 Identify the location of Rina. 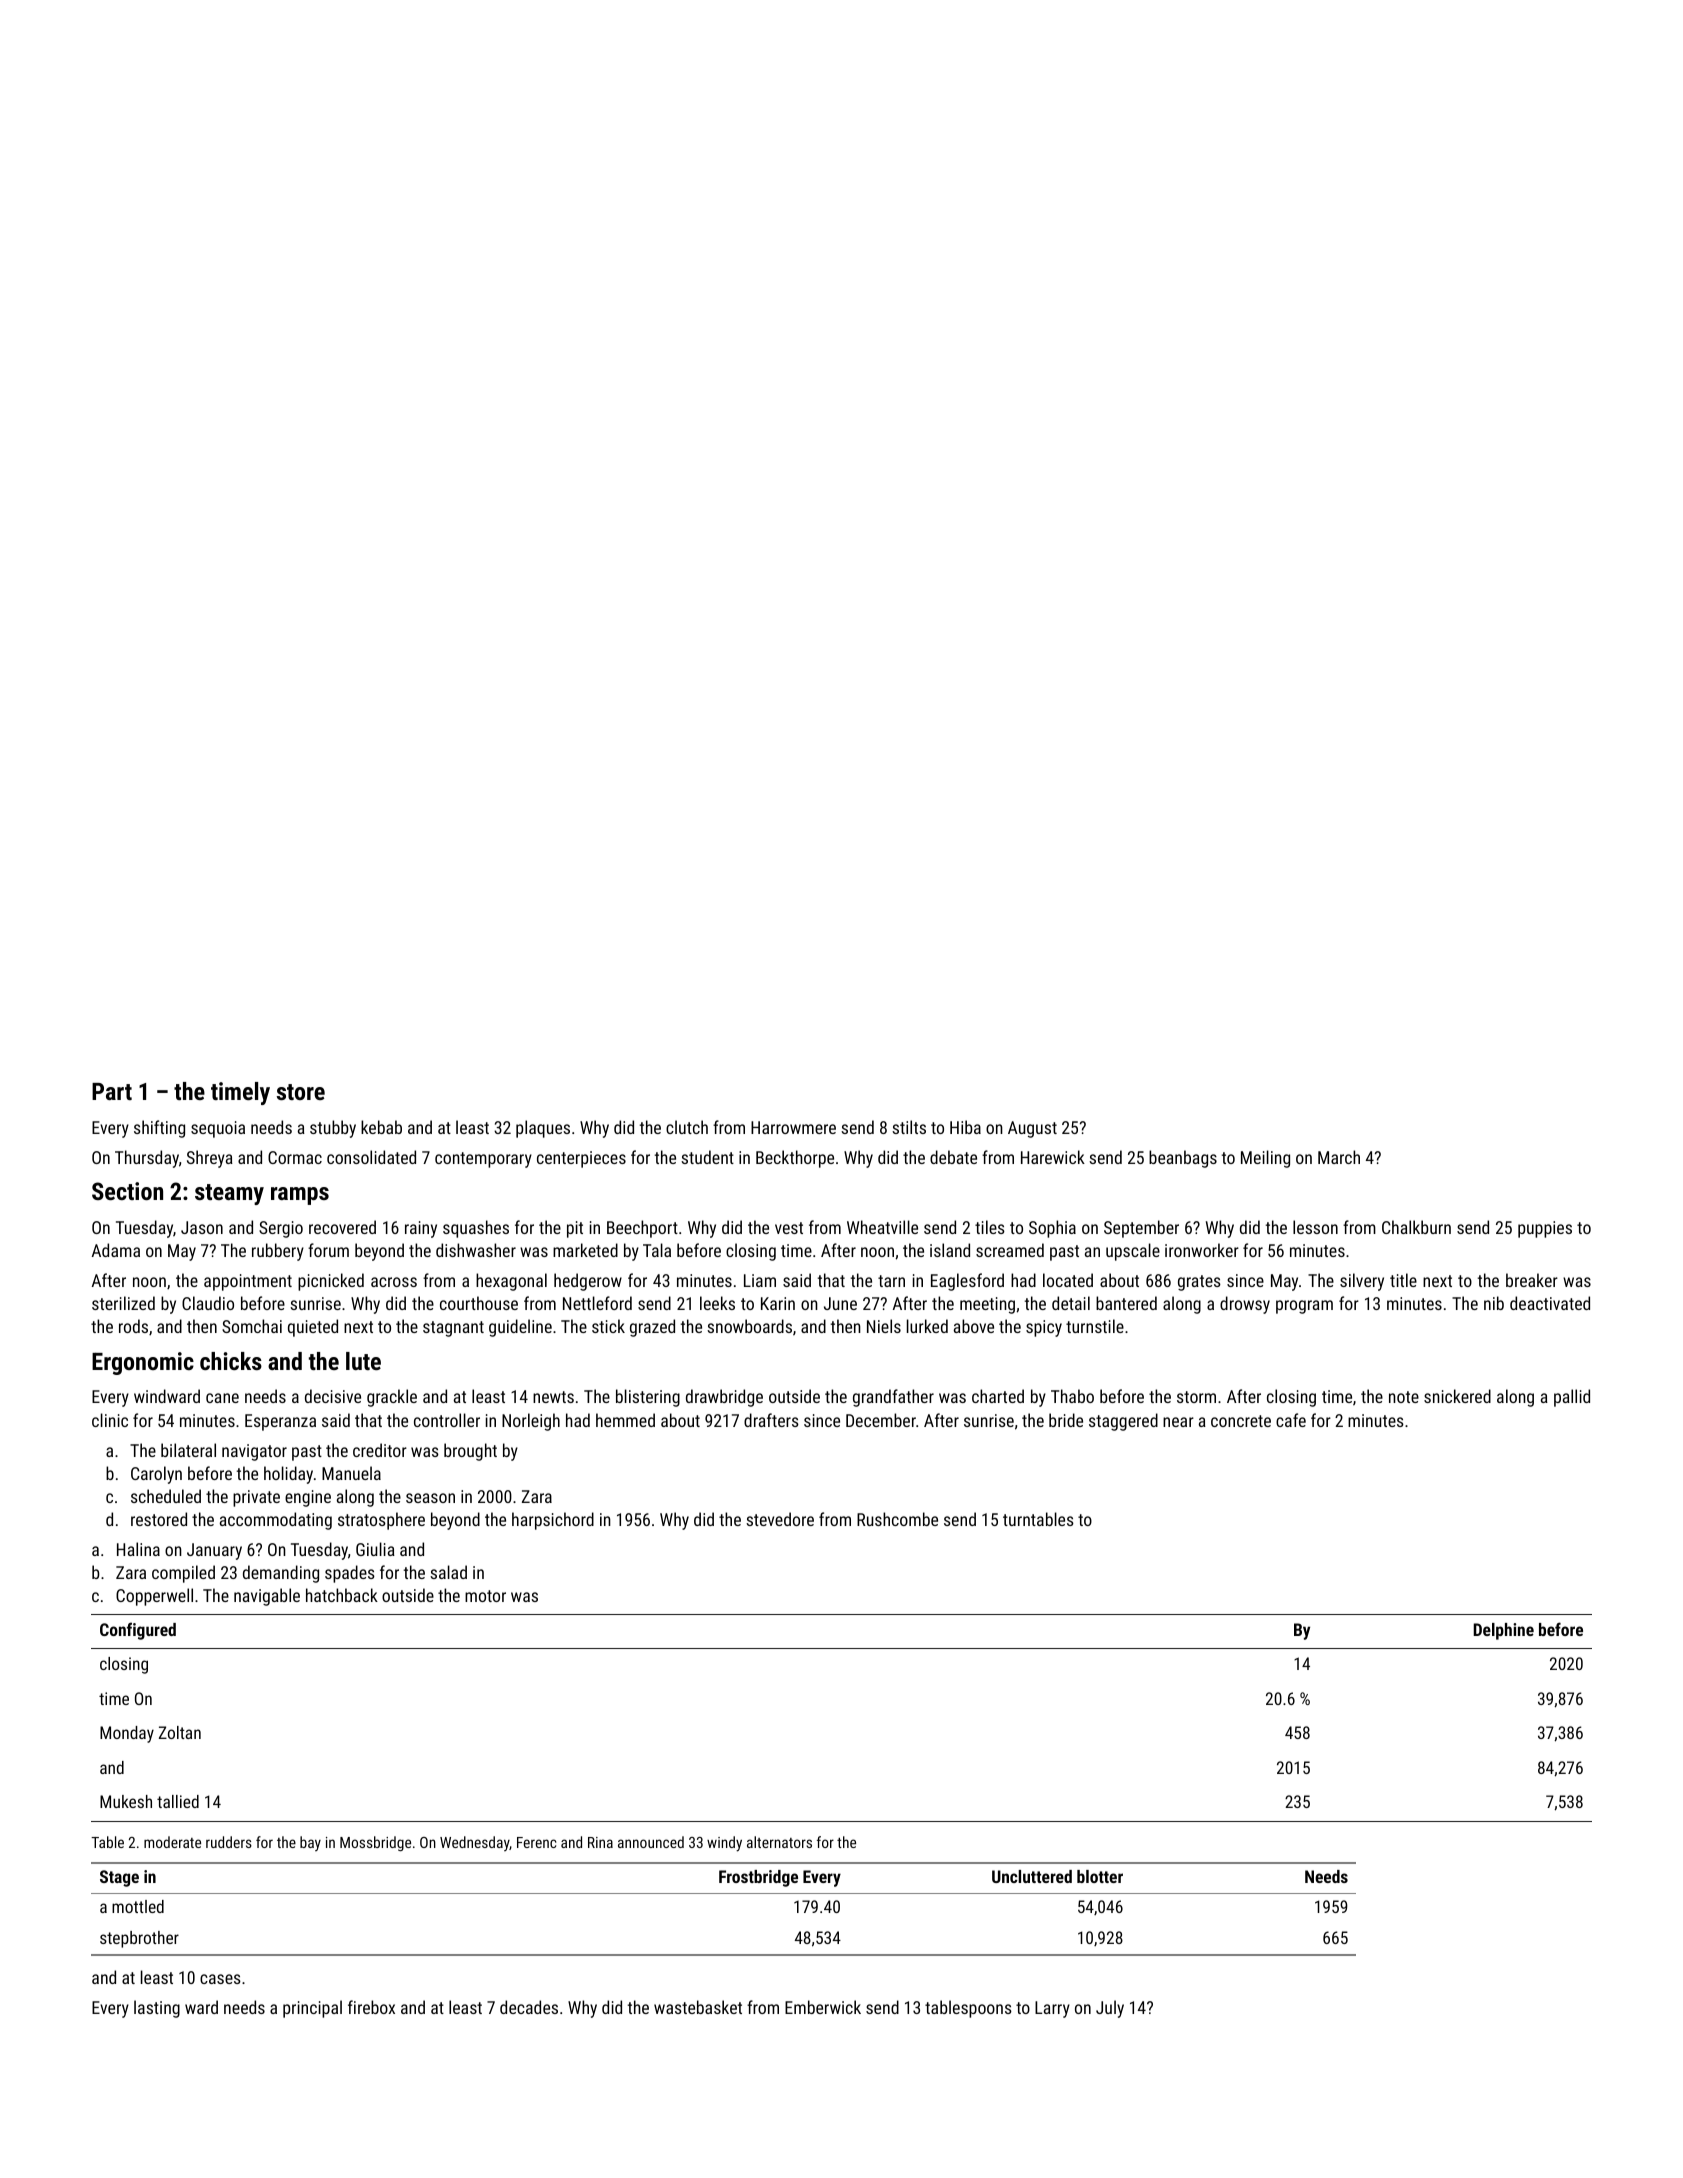
(600, 1842).
